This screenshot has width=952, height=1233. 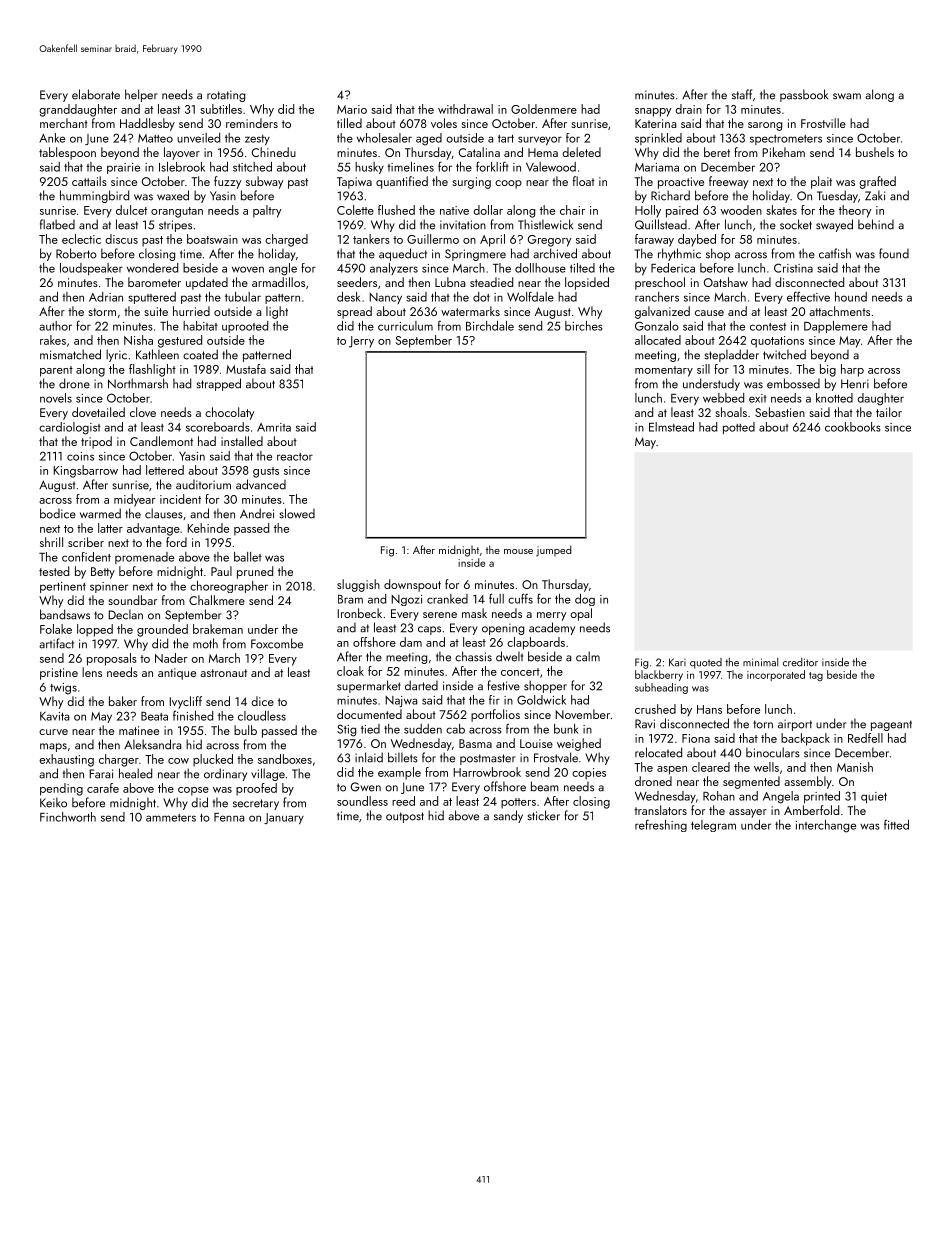 What do you see at coordinates (508, 816) in the screenshot?
I see `sandy` at bounding box center [508, 816].
